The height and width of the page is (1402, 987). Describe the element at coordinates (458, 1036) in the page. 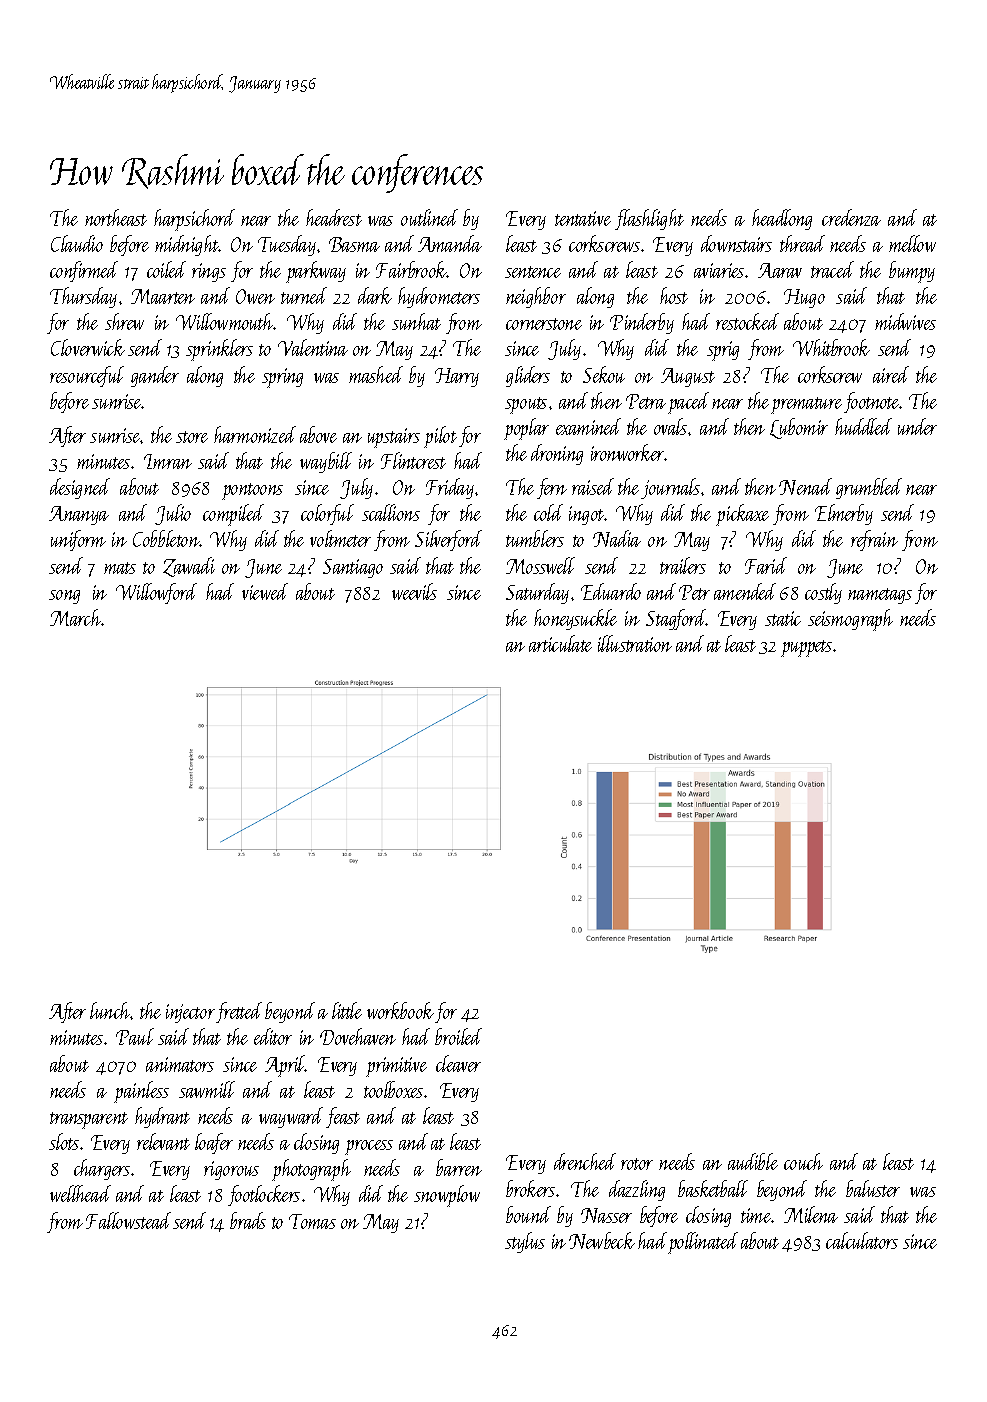

I see `broiled` at that location.
